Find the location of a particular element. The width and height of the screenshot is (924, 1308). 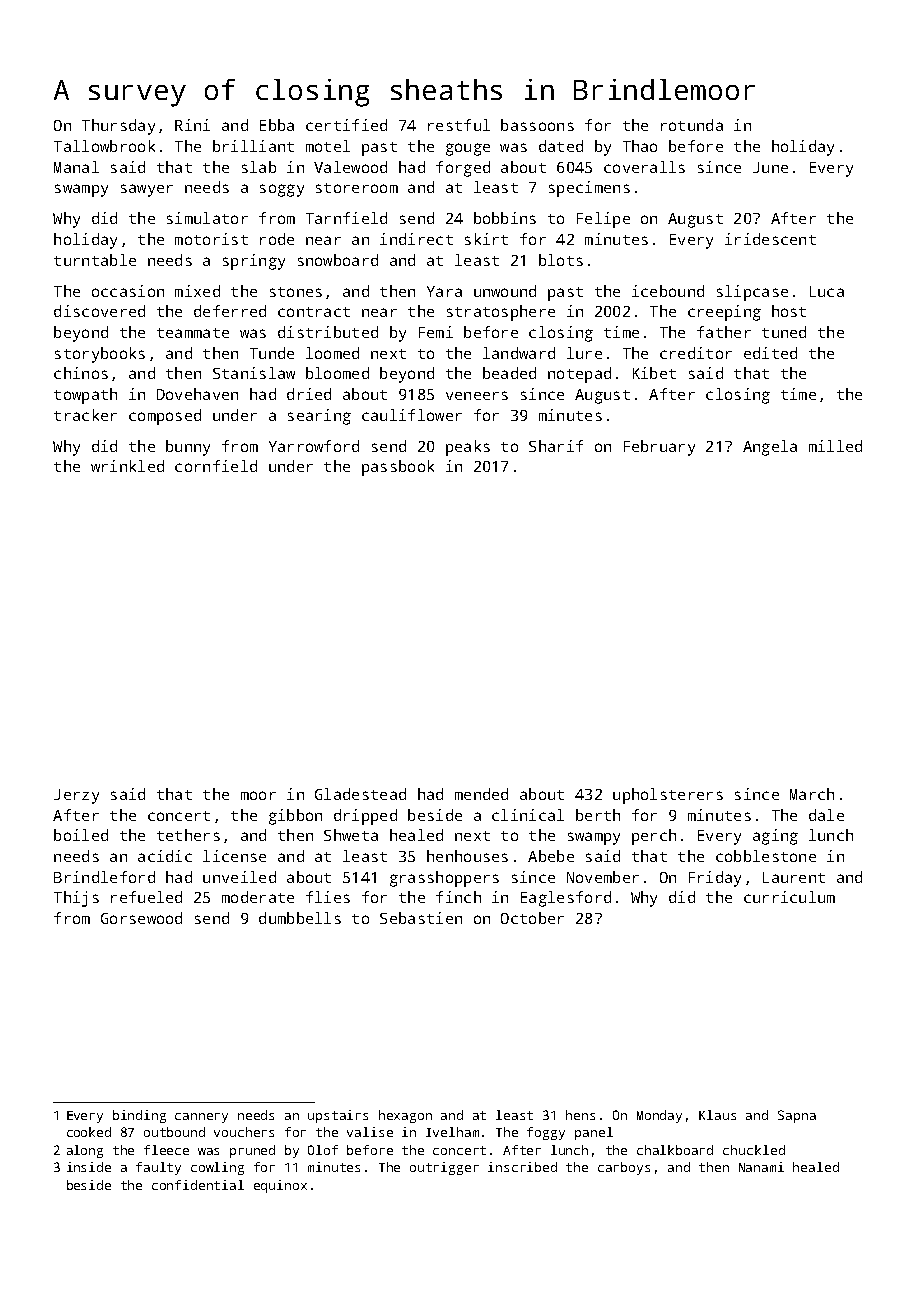

Jerzy is located at coordinates (76, 796).
